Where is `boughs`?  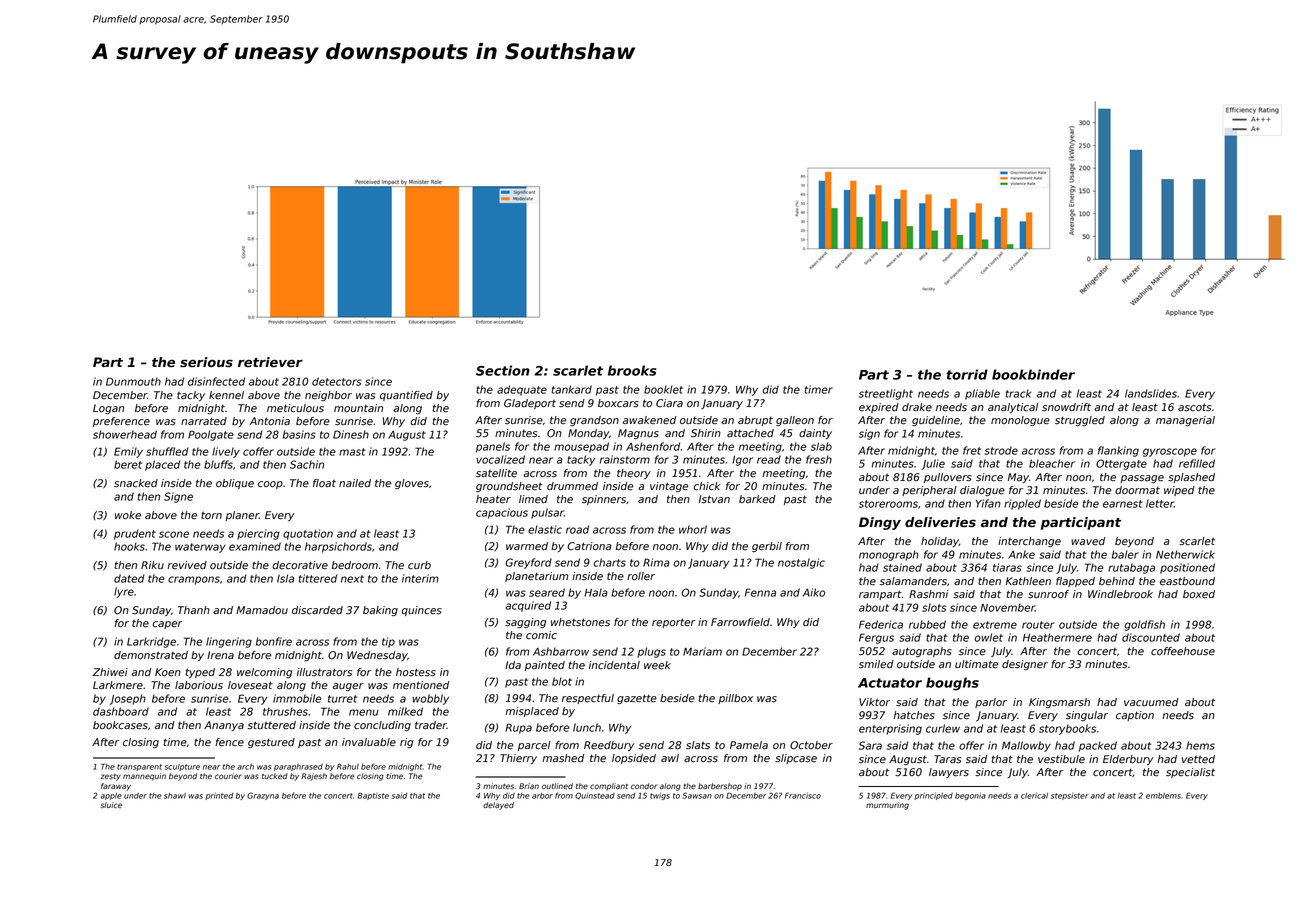 boughs is located at coordinates (952, 684).
